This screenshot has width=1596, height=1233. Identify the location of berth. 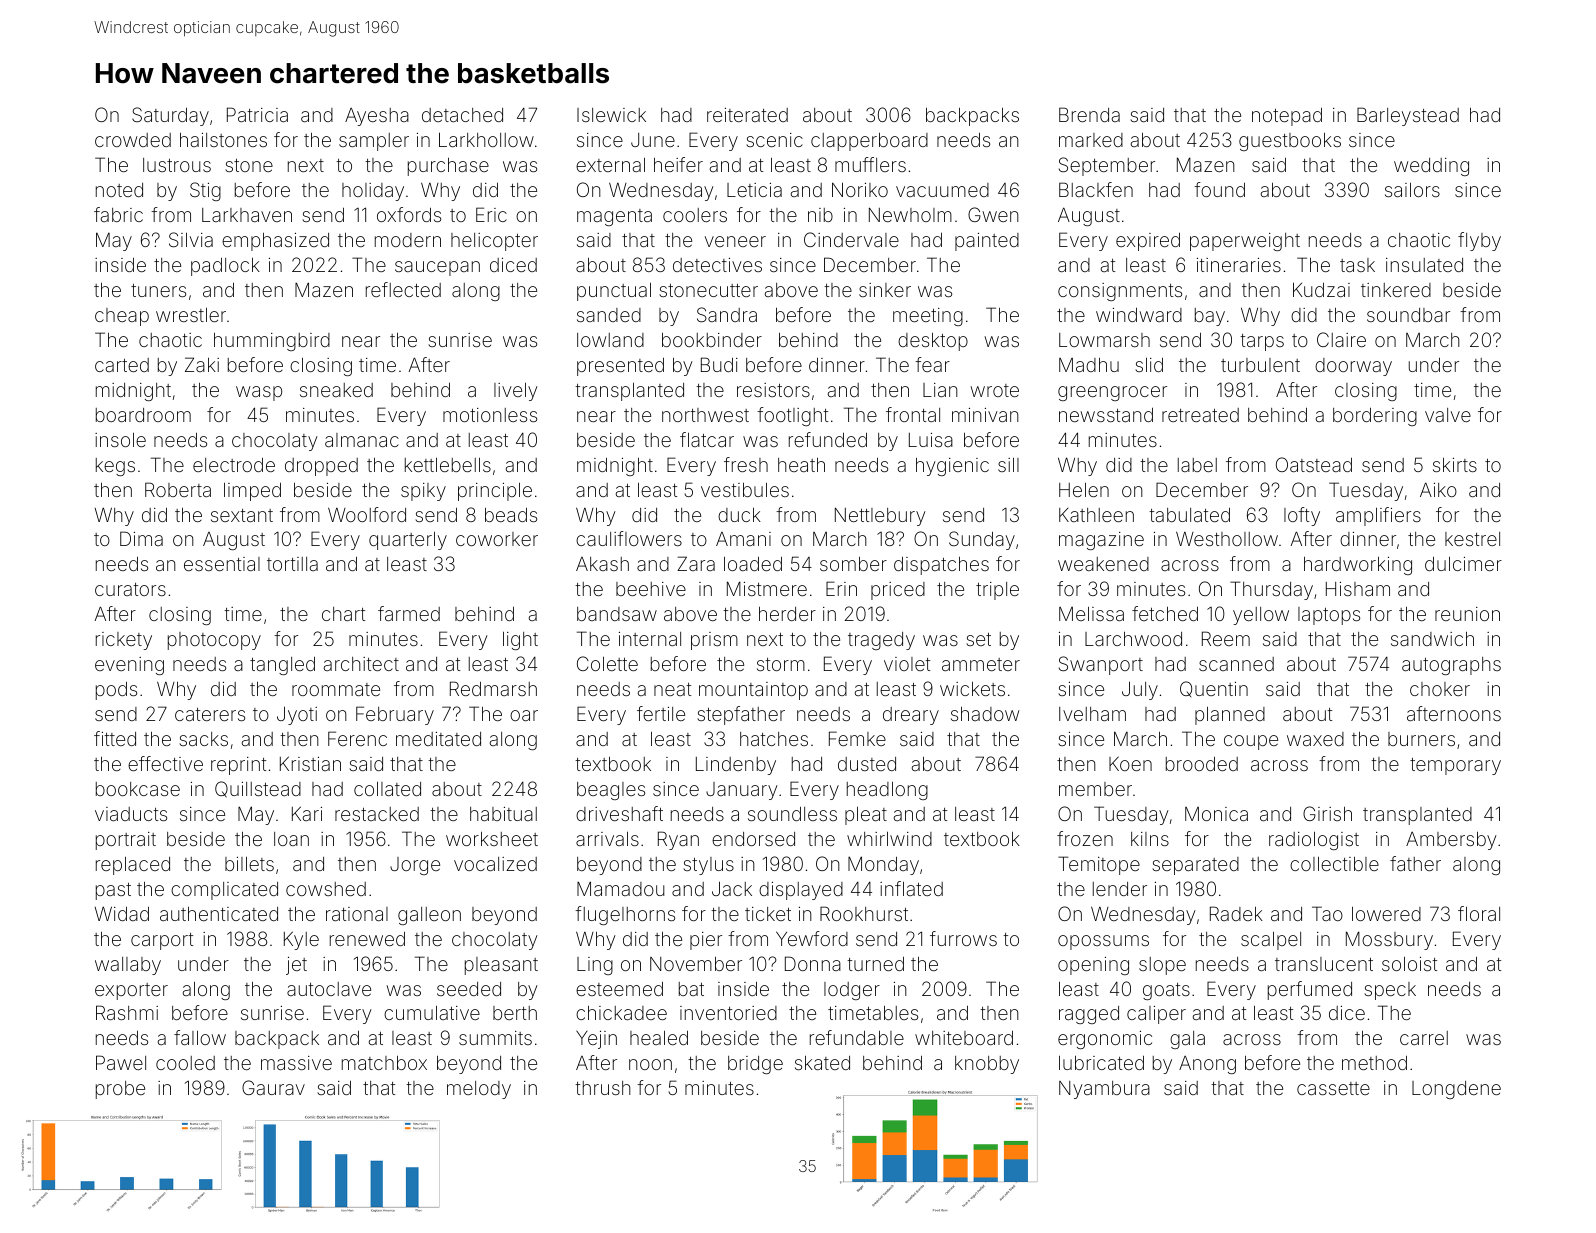
(515, 1013).
